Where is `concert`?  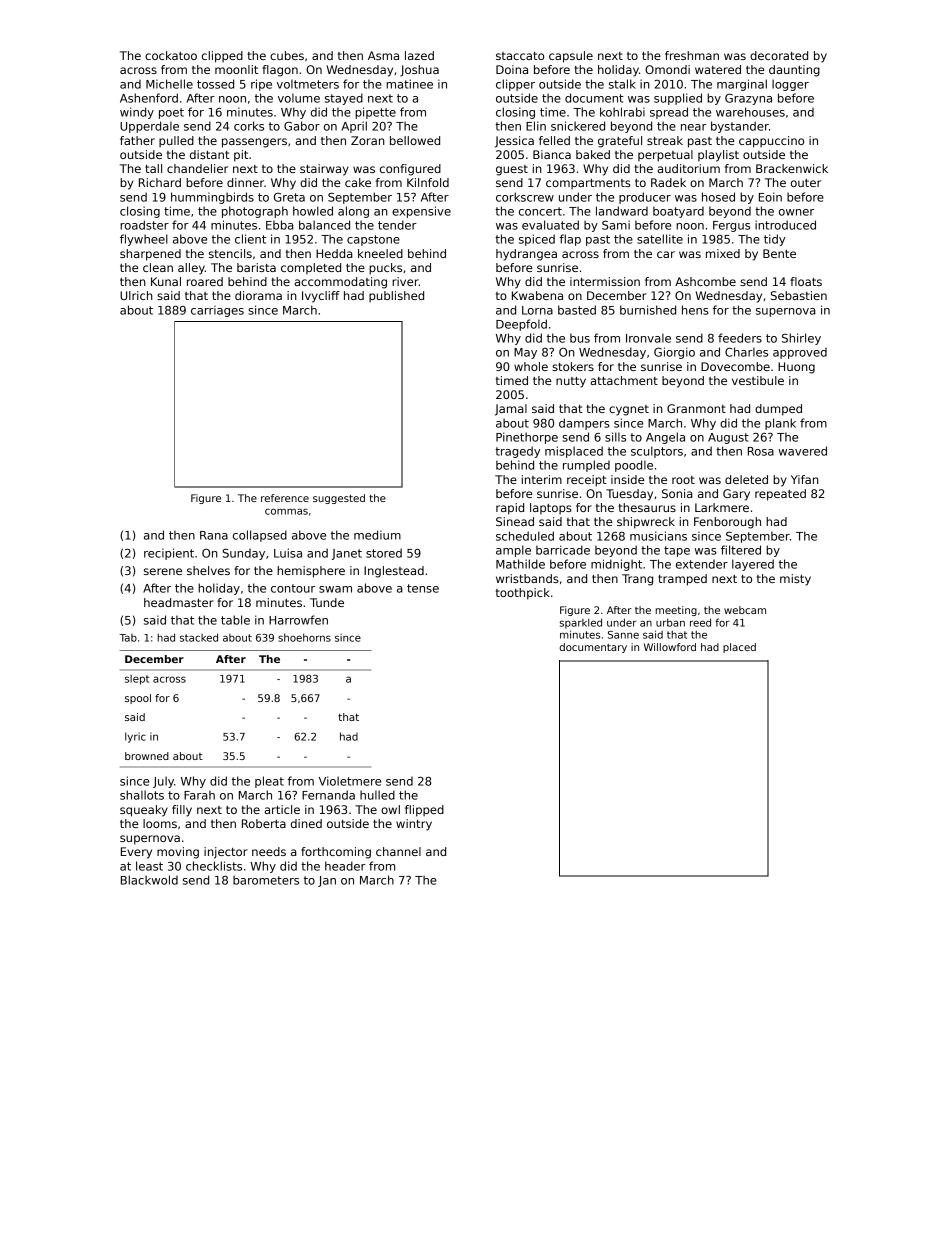
concert is located at coordinates (540, 211).
